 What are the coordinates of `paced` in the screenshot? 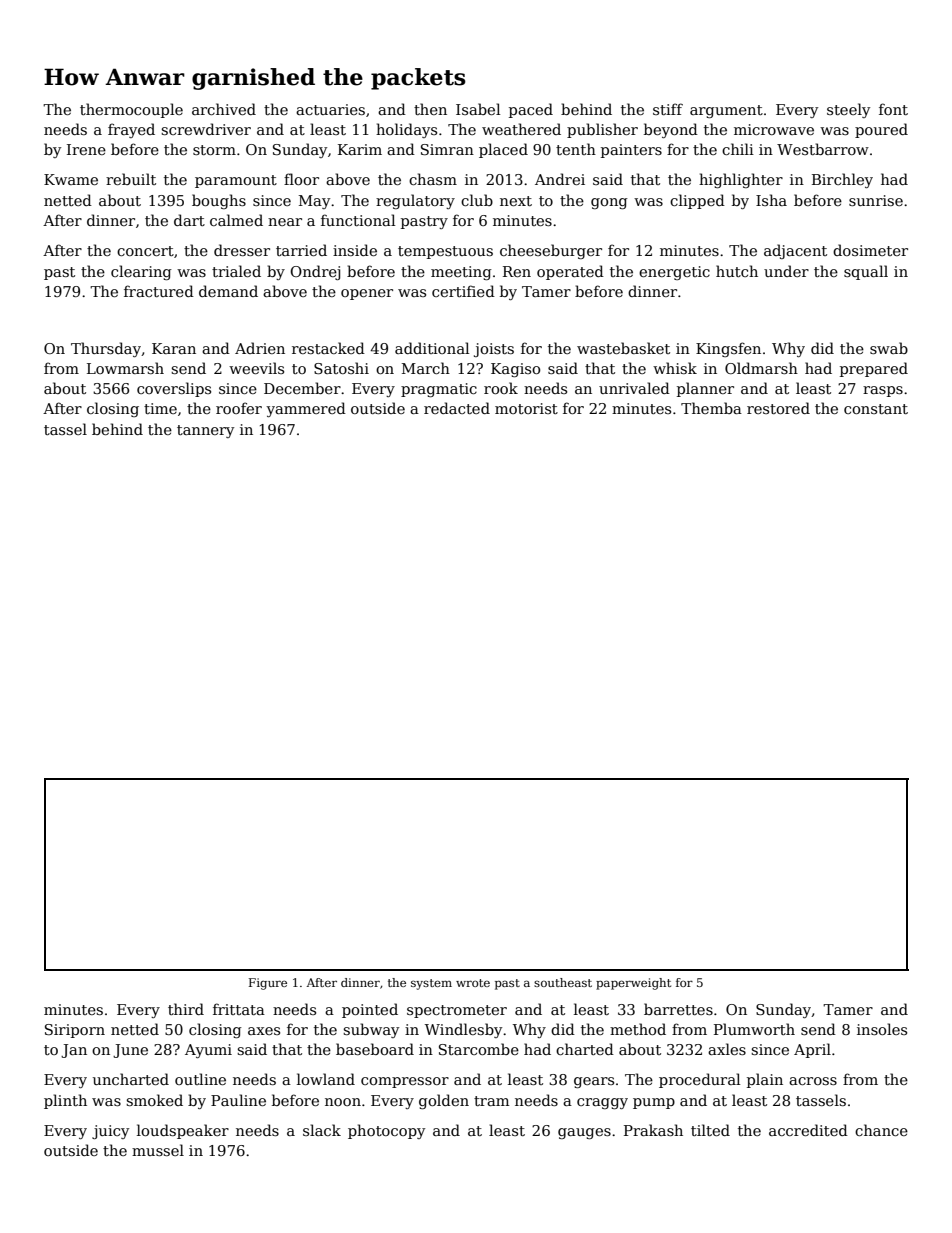 It's located at (531, 110).
